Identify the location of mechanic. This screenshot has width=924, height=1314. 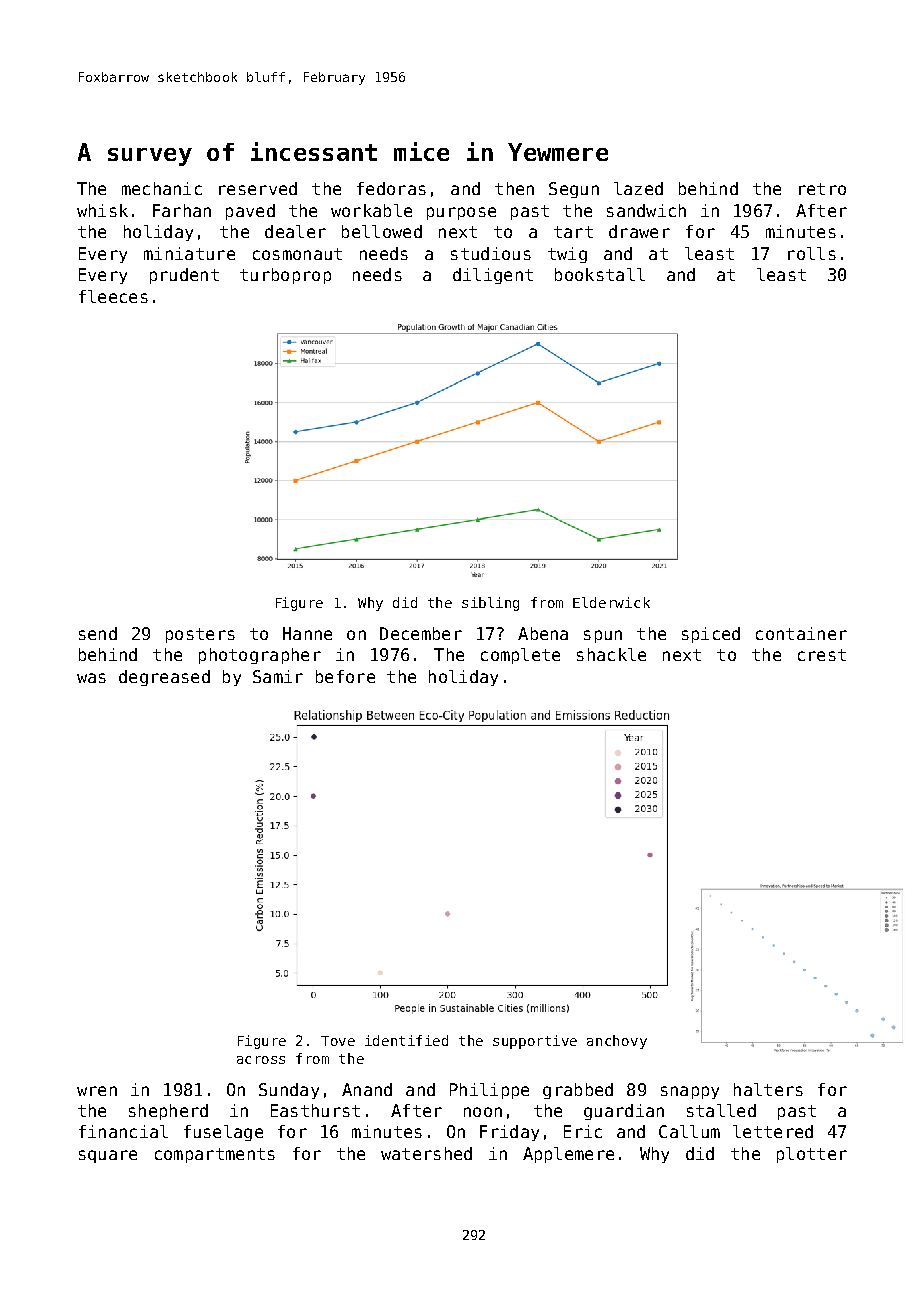
(162, 188).
